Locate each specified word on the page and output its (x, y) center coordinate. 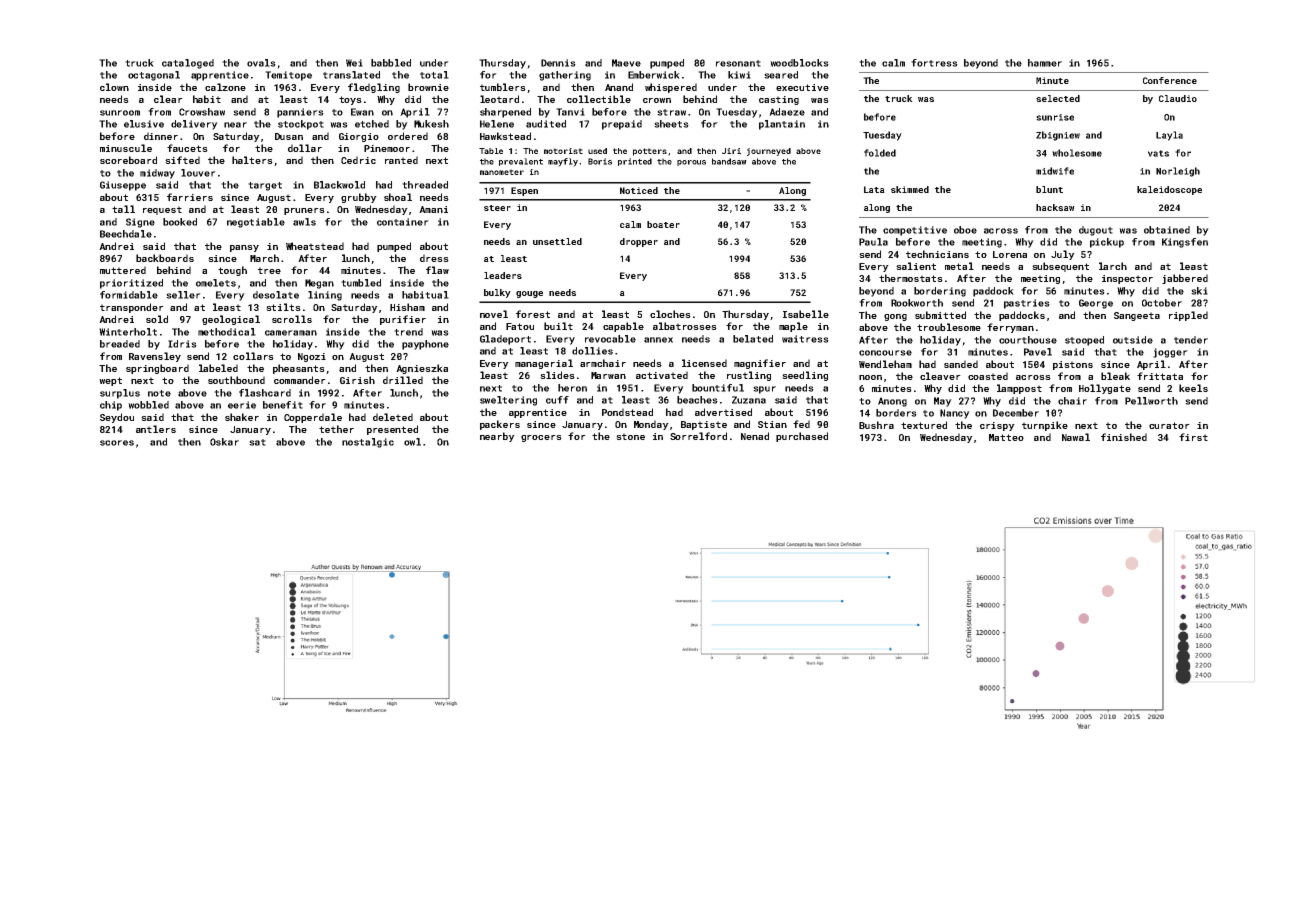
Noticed (639, 190)
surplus (120, 394)
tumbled (361, 283)
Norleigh (1178, 172)
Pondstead (627, 412)
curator (1169, 425)
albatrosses (685, 326)
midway (157, 174)
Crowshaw (202, 112)
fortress (934, 63)
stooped (1084, 341)
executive (802, 87)
